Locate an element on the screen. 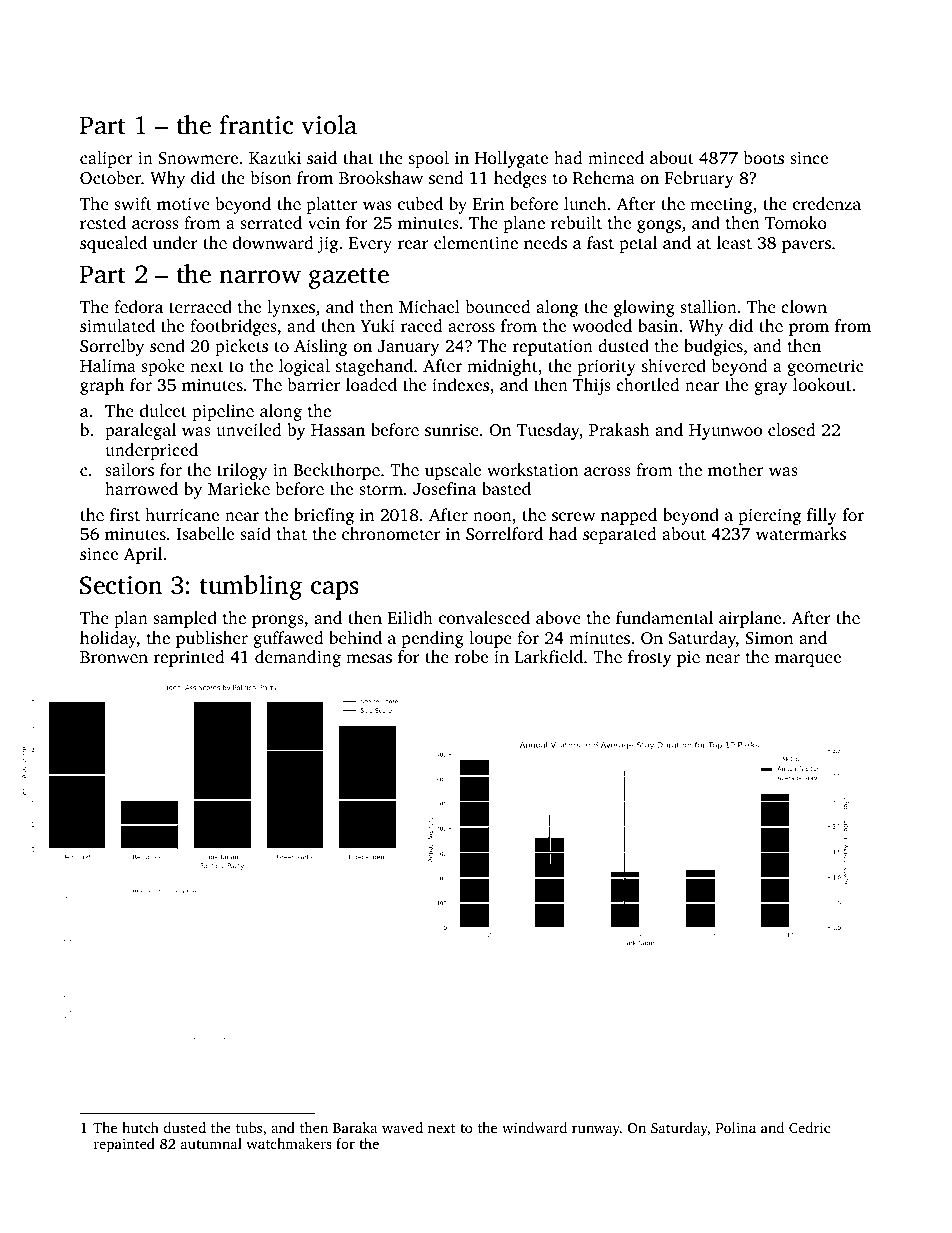 The width and height of the screenshot is (952, 1233). minced is located at coordinates (616, 157).
